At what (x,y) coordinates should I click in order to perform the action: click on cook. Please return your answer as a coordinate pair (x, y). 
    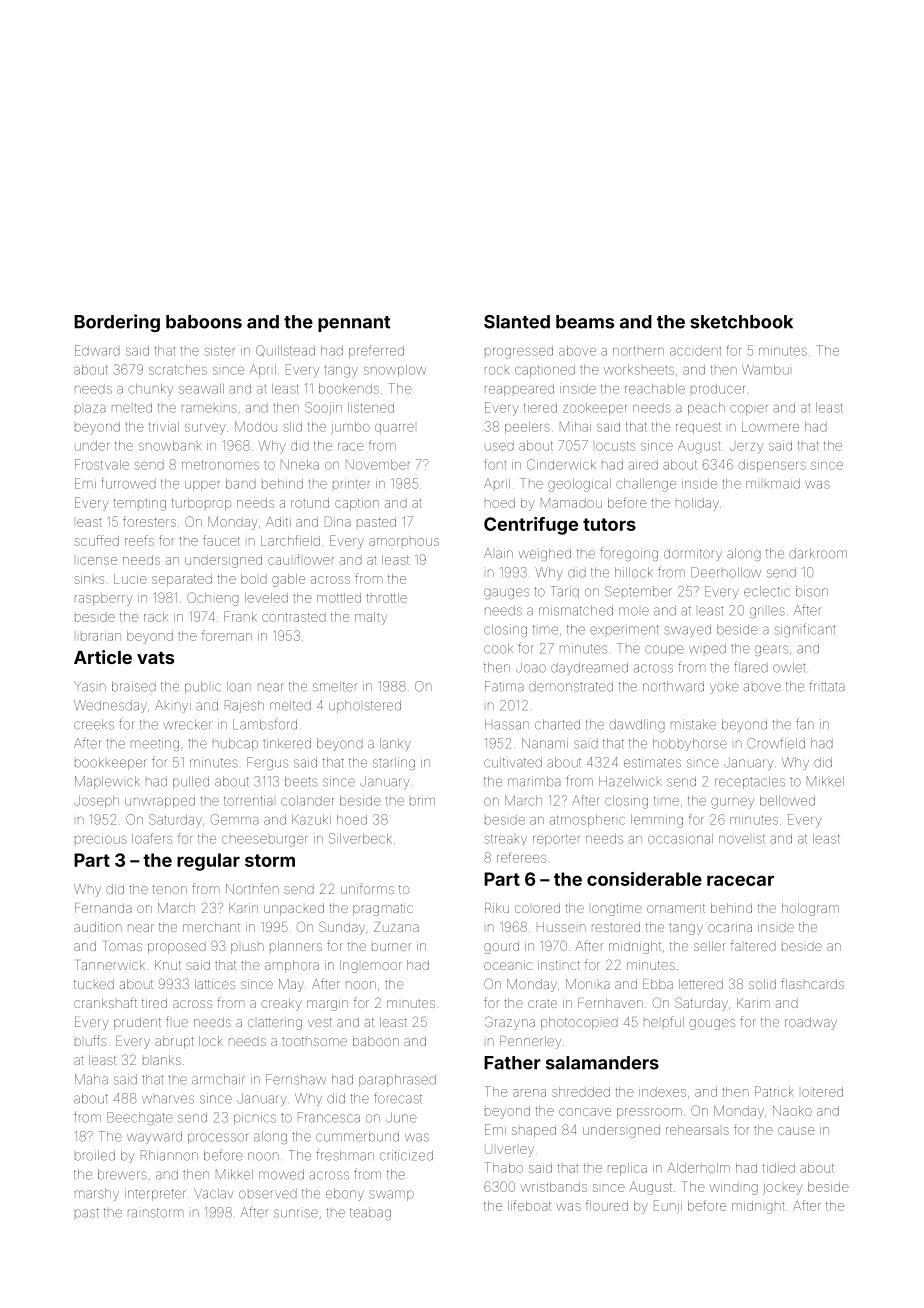
    Looking at the image, I should click on (498, 648).
